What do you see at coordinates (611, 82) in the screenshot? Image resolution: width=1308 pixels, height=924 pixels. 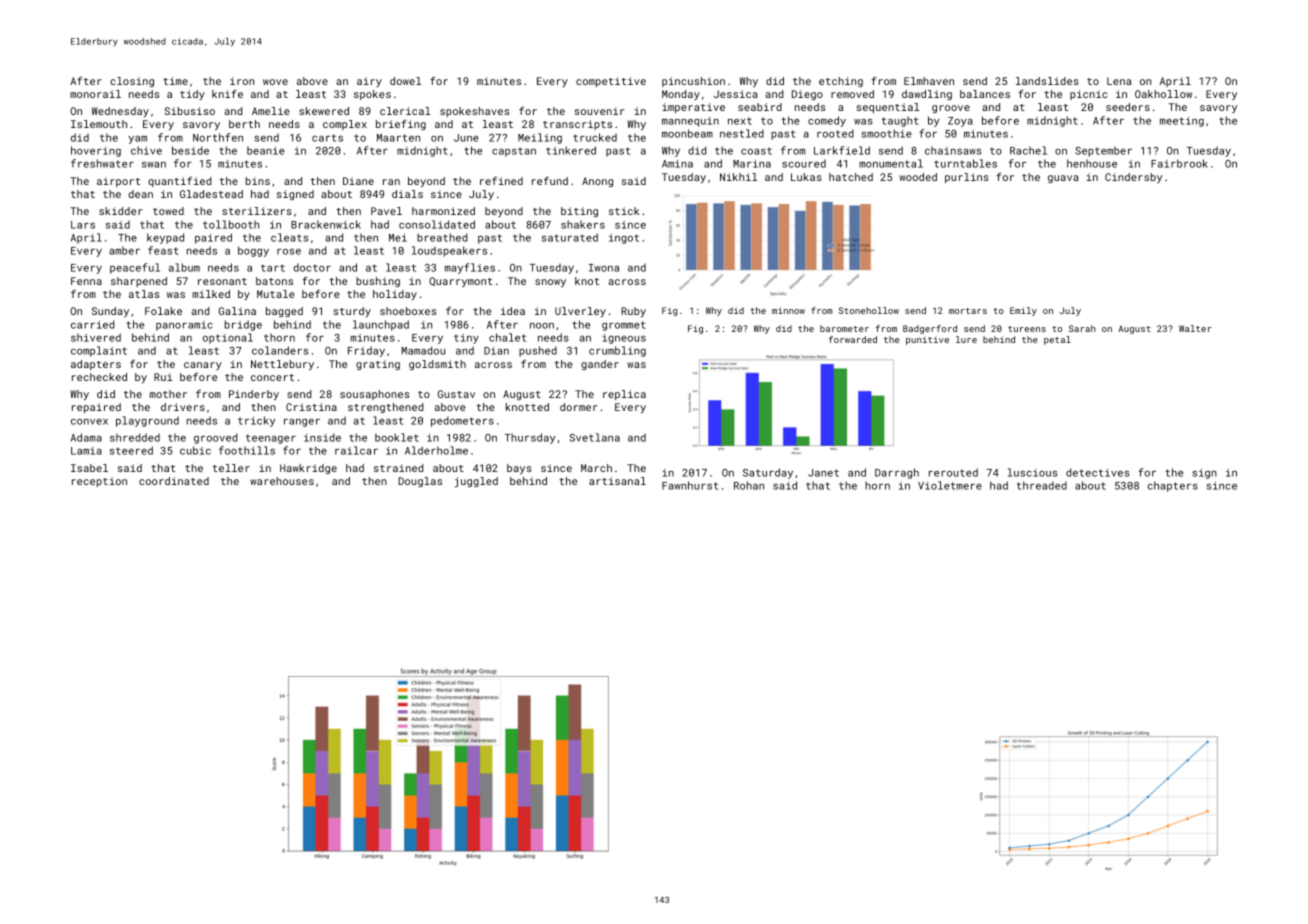 I see `competitive` at bounding box center [611, 82].
